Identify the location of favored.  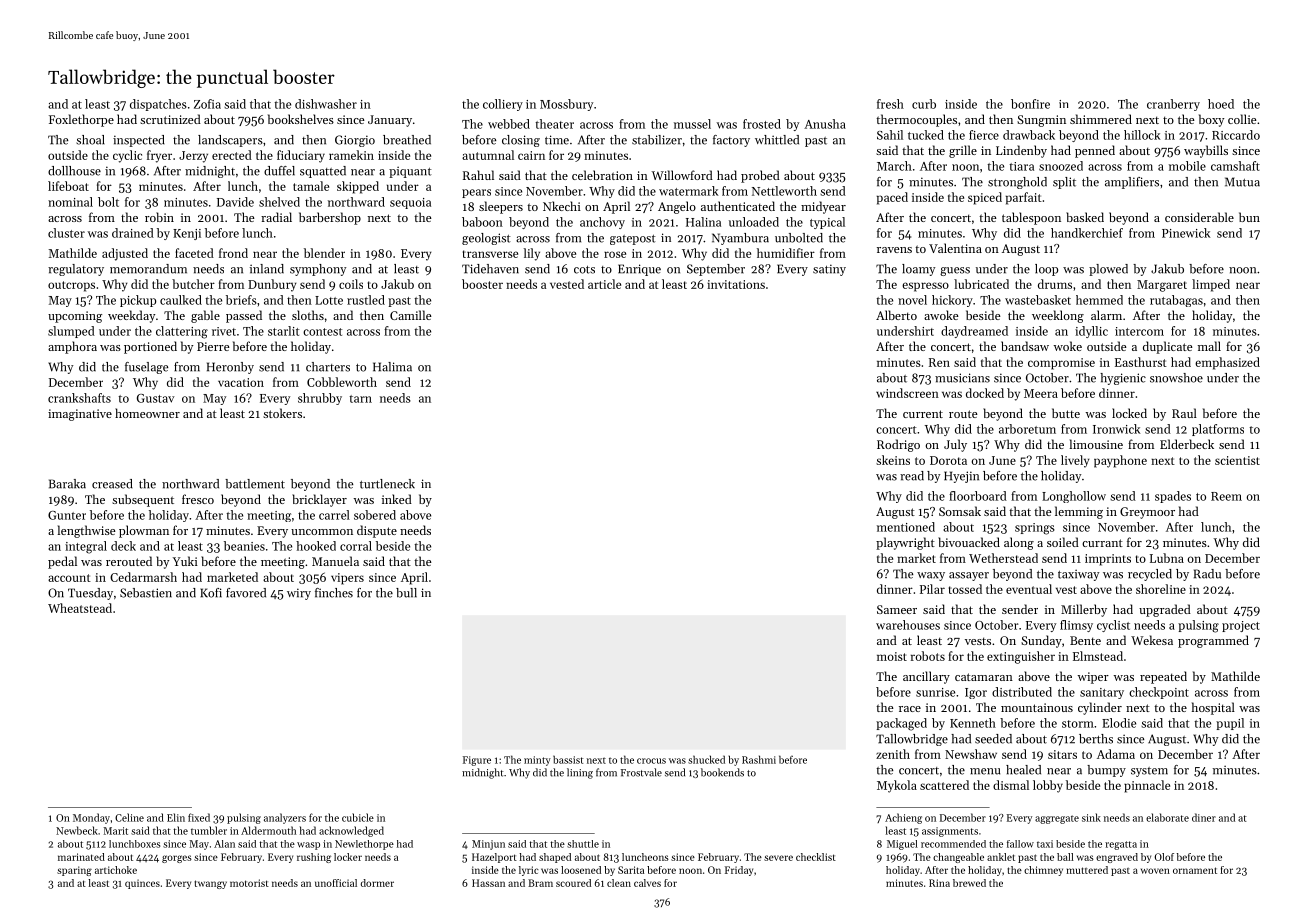
(246, 593).
